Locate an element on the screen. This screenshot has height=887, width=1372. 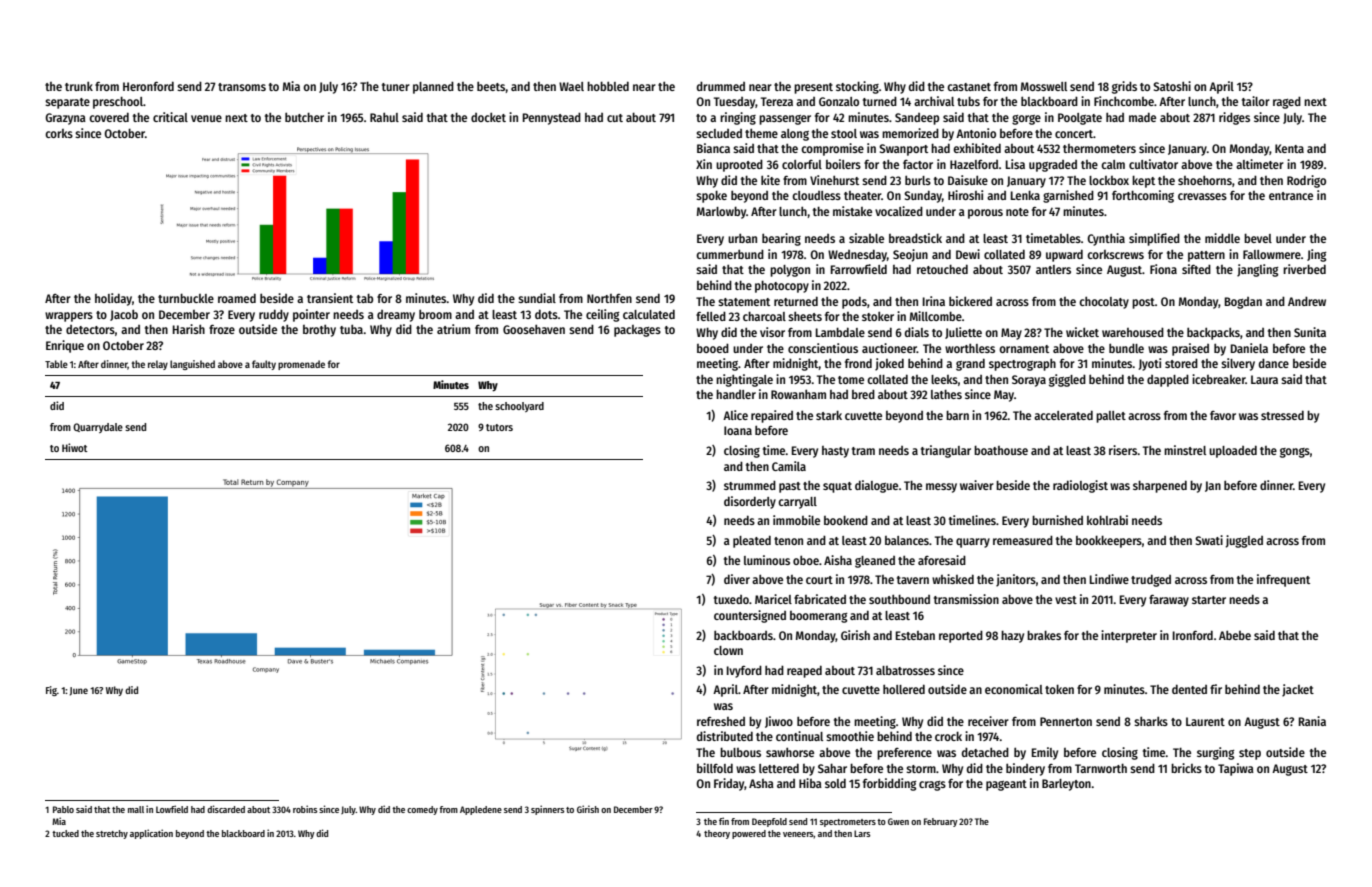
Cynthia is located at coordinates (1106, 239).
